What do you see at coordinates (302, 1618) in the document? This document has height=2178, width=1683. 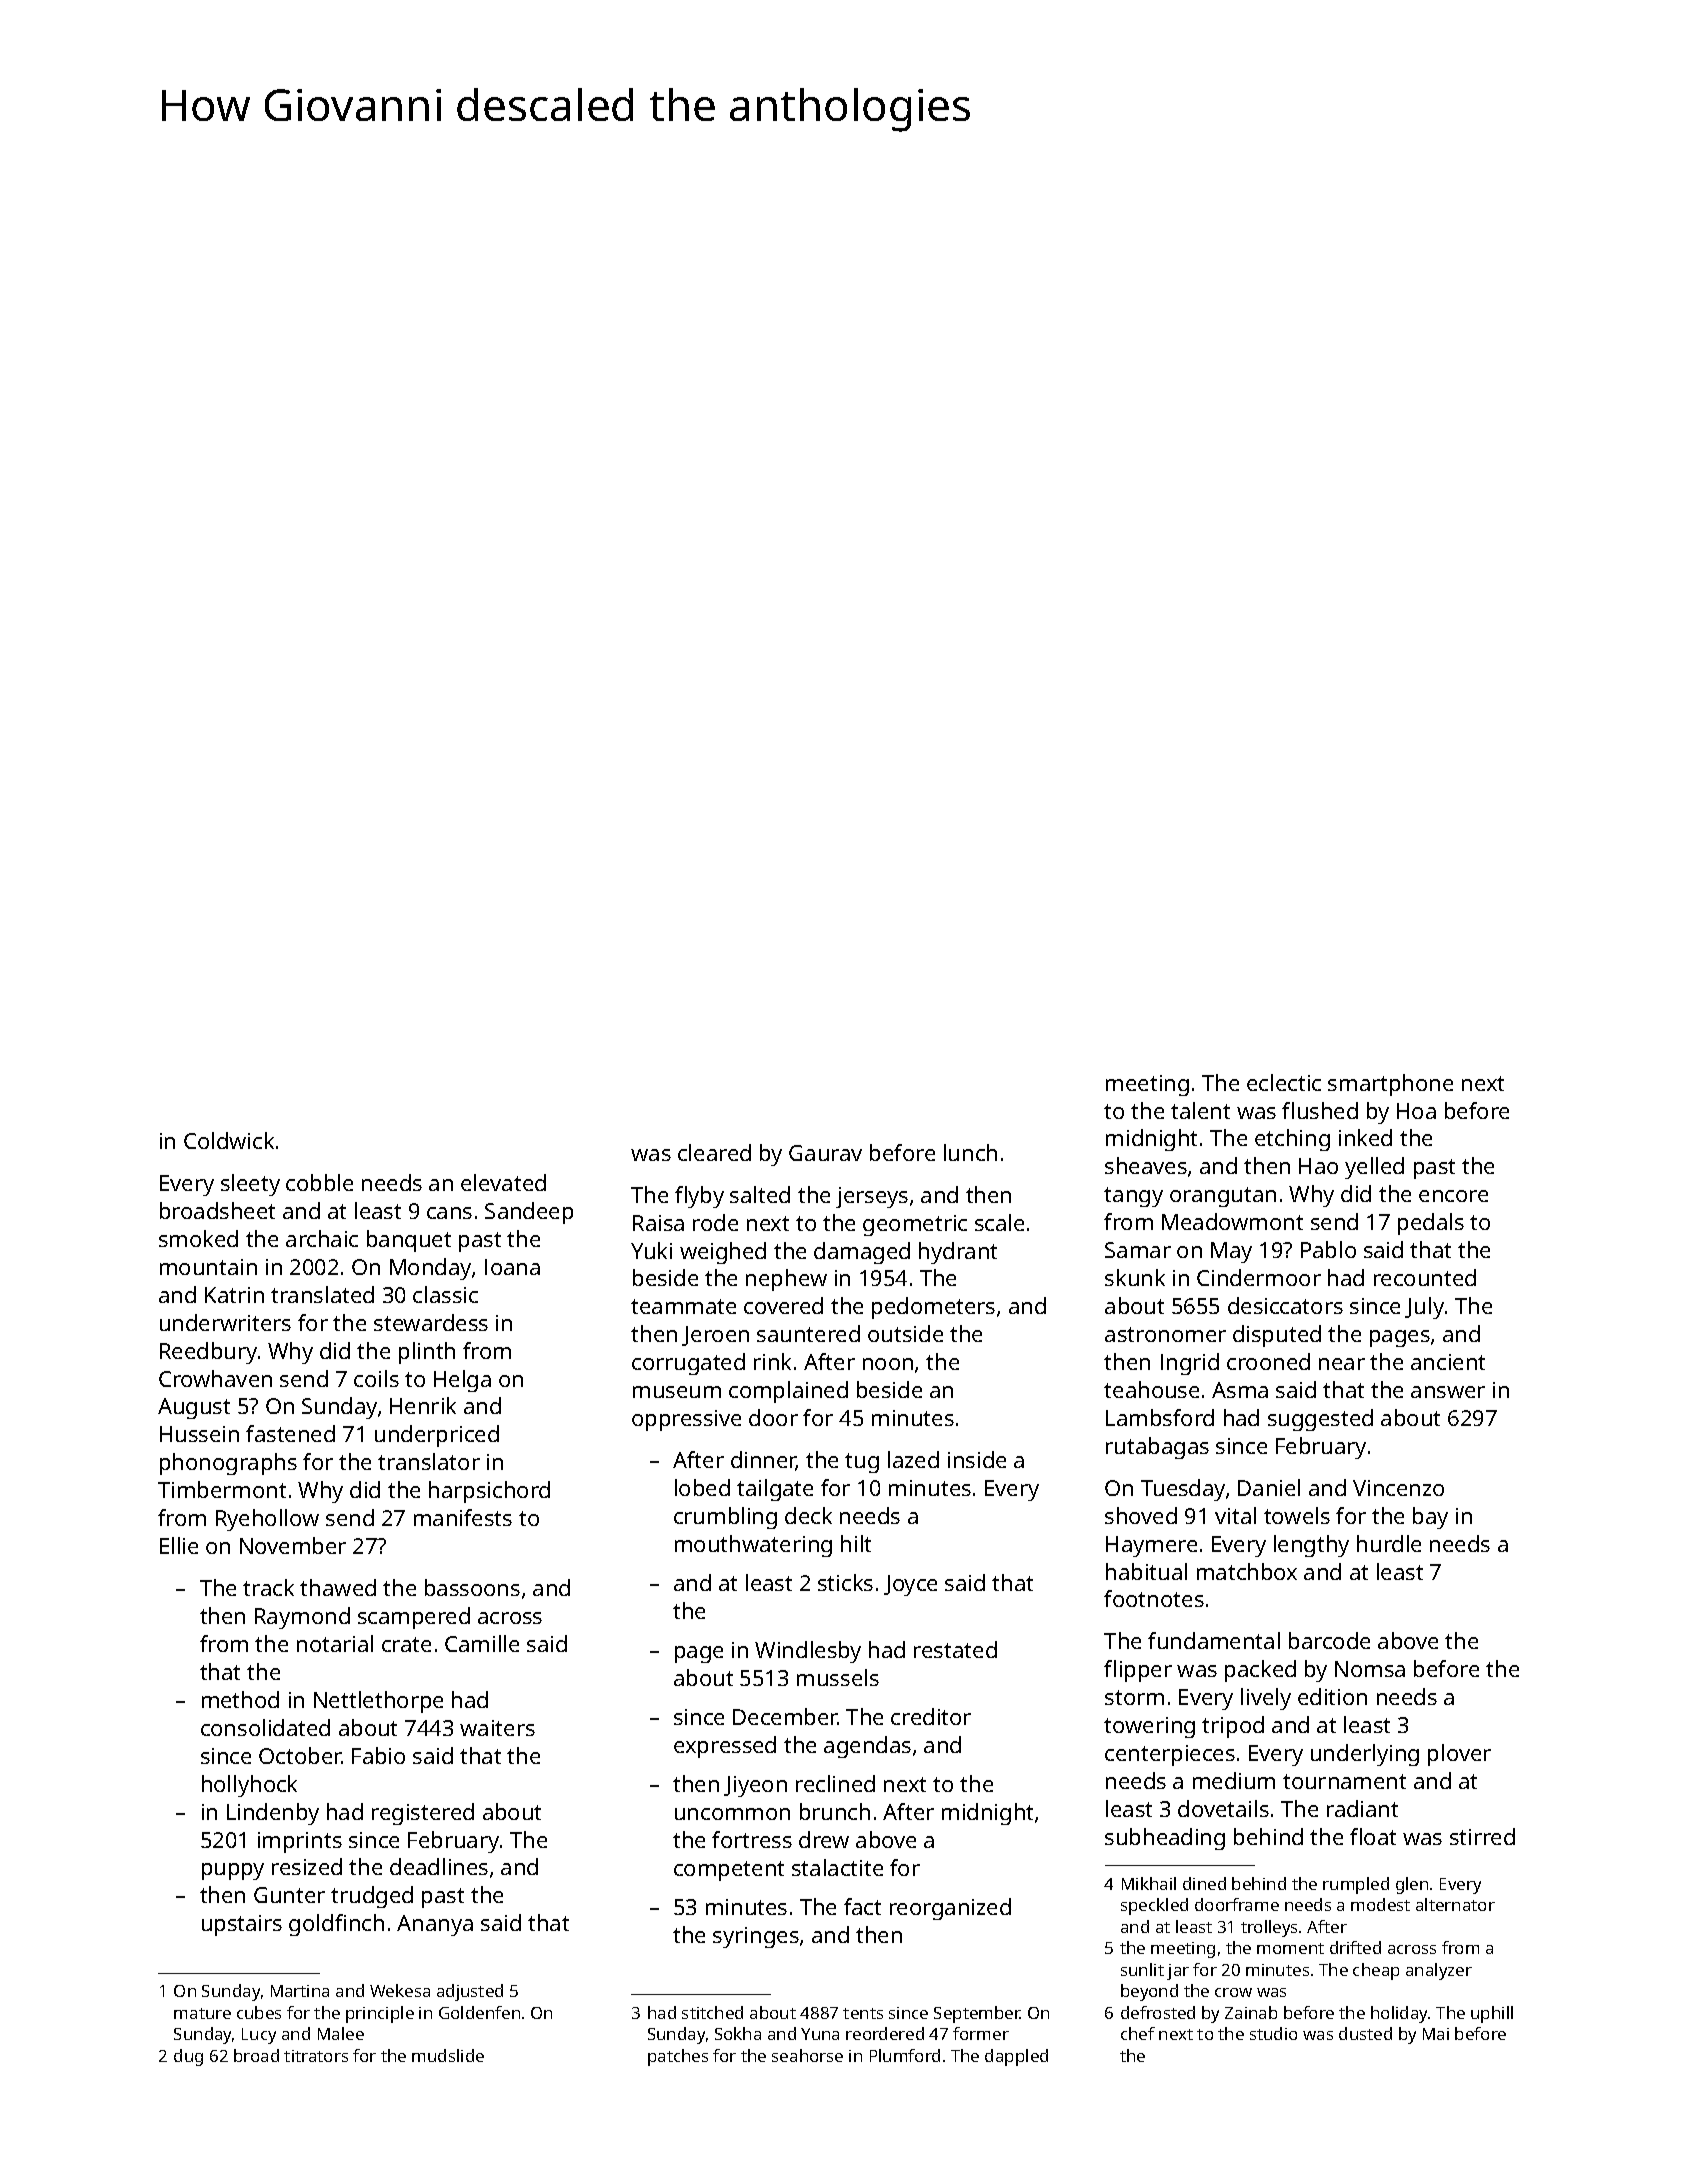 I see `Raymond` at bounding box center [302, 1618].
